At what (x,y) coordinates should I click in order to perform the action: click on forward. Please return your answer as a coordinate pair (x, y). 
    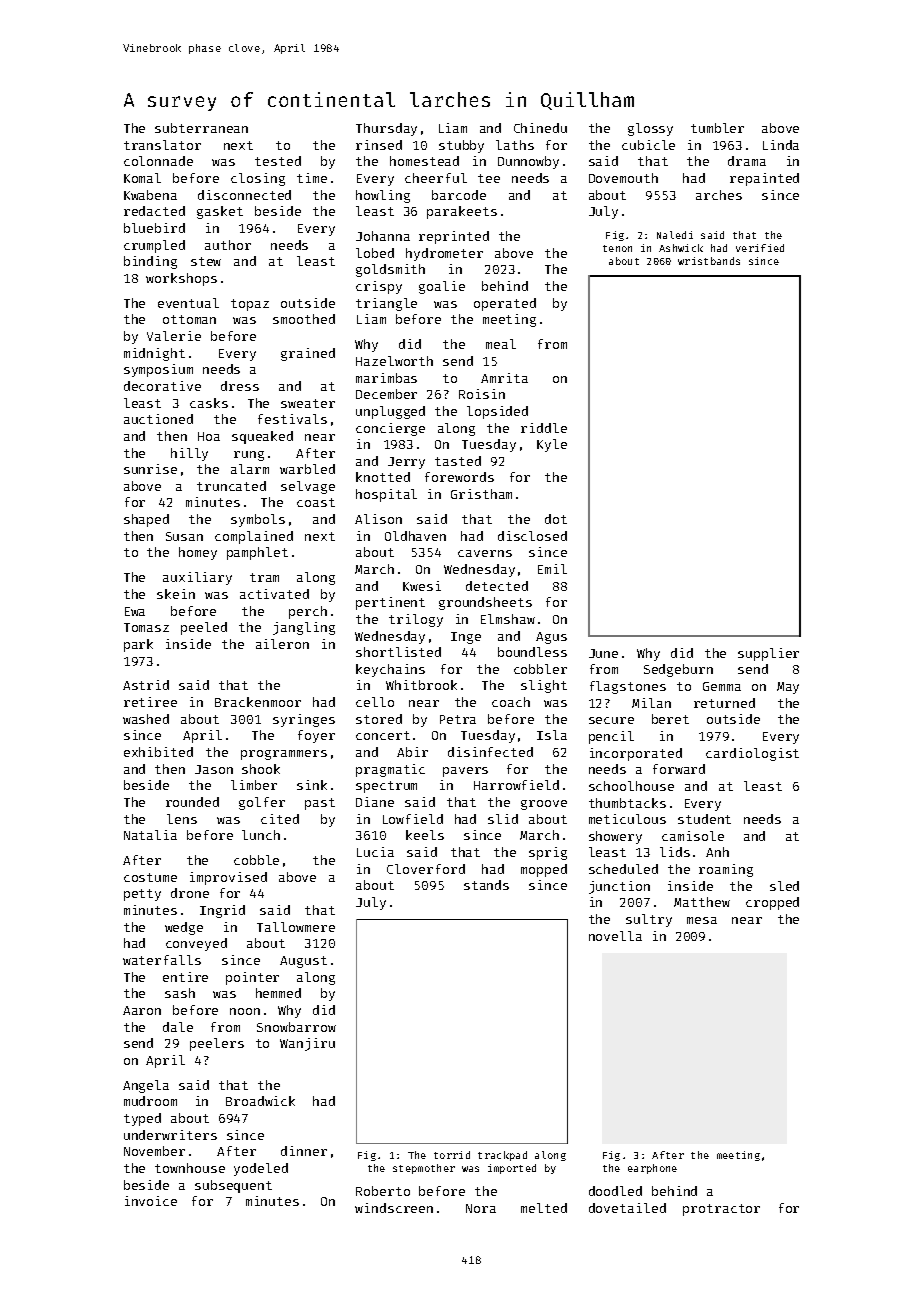
    Looking at the image, I should click on (679, 769).
